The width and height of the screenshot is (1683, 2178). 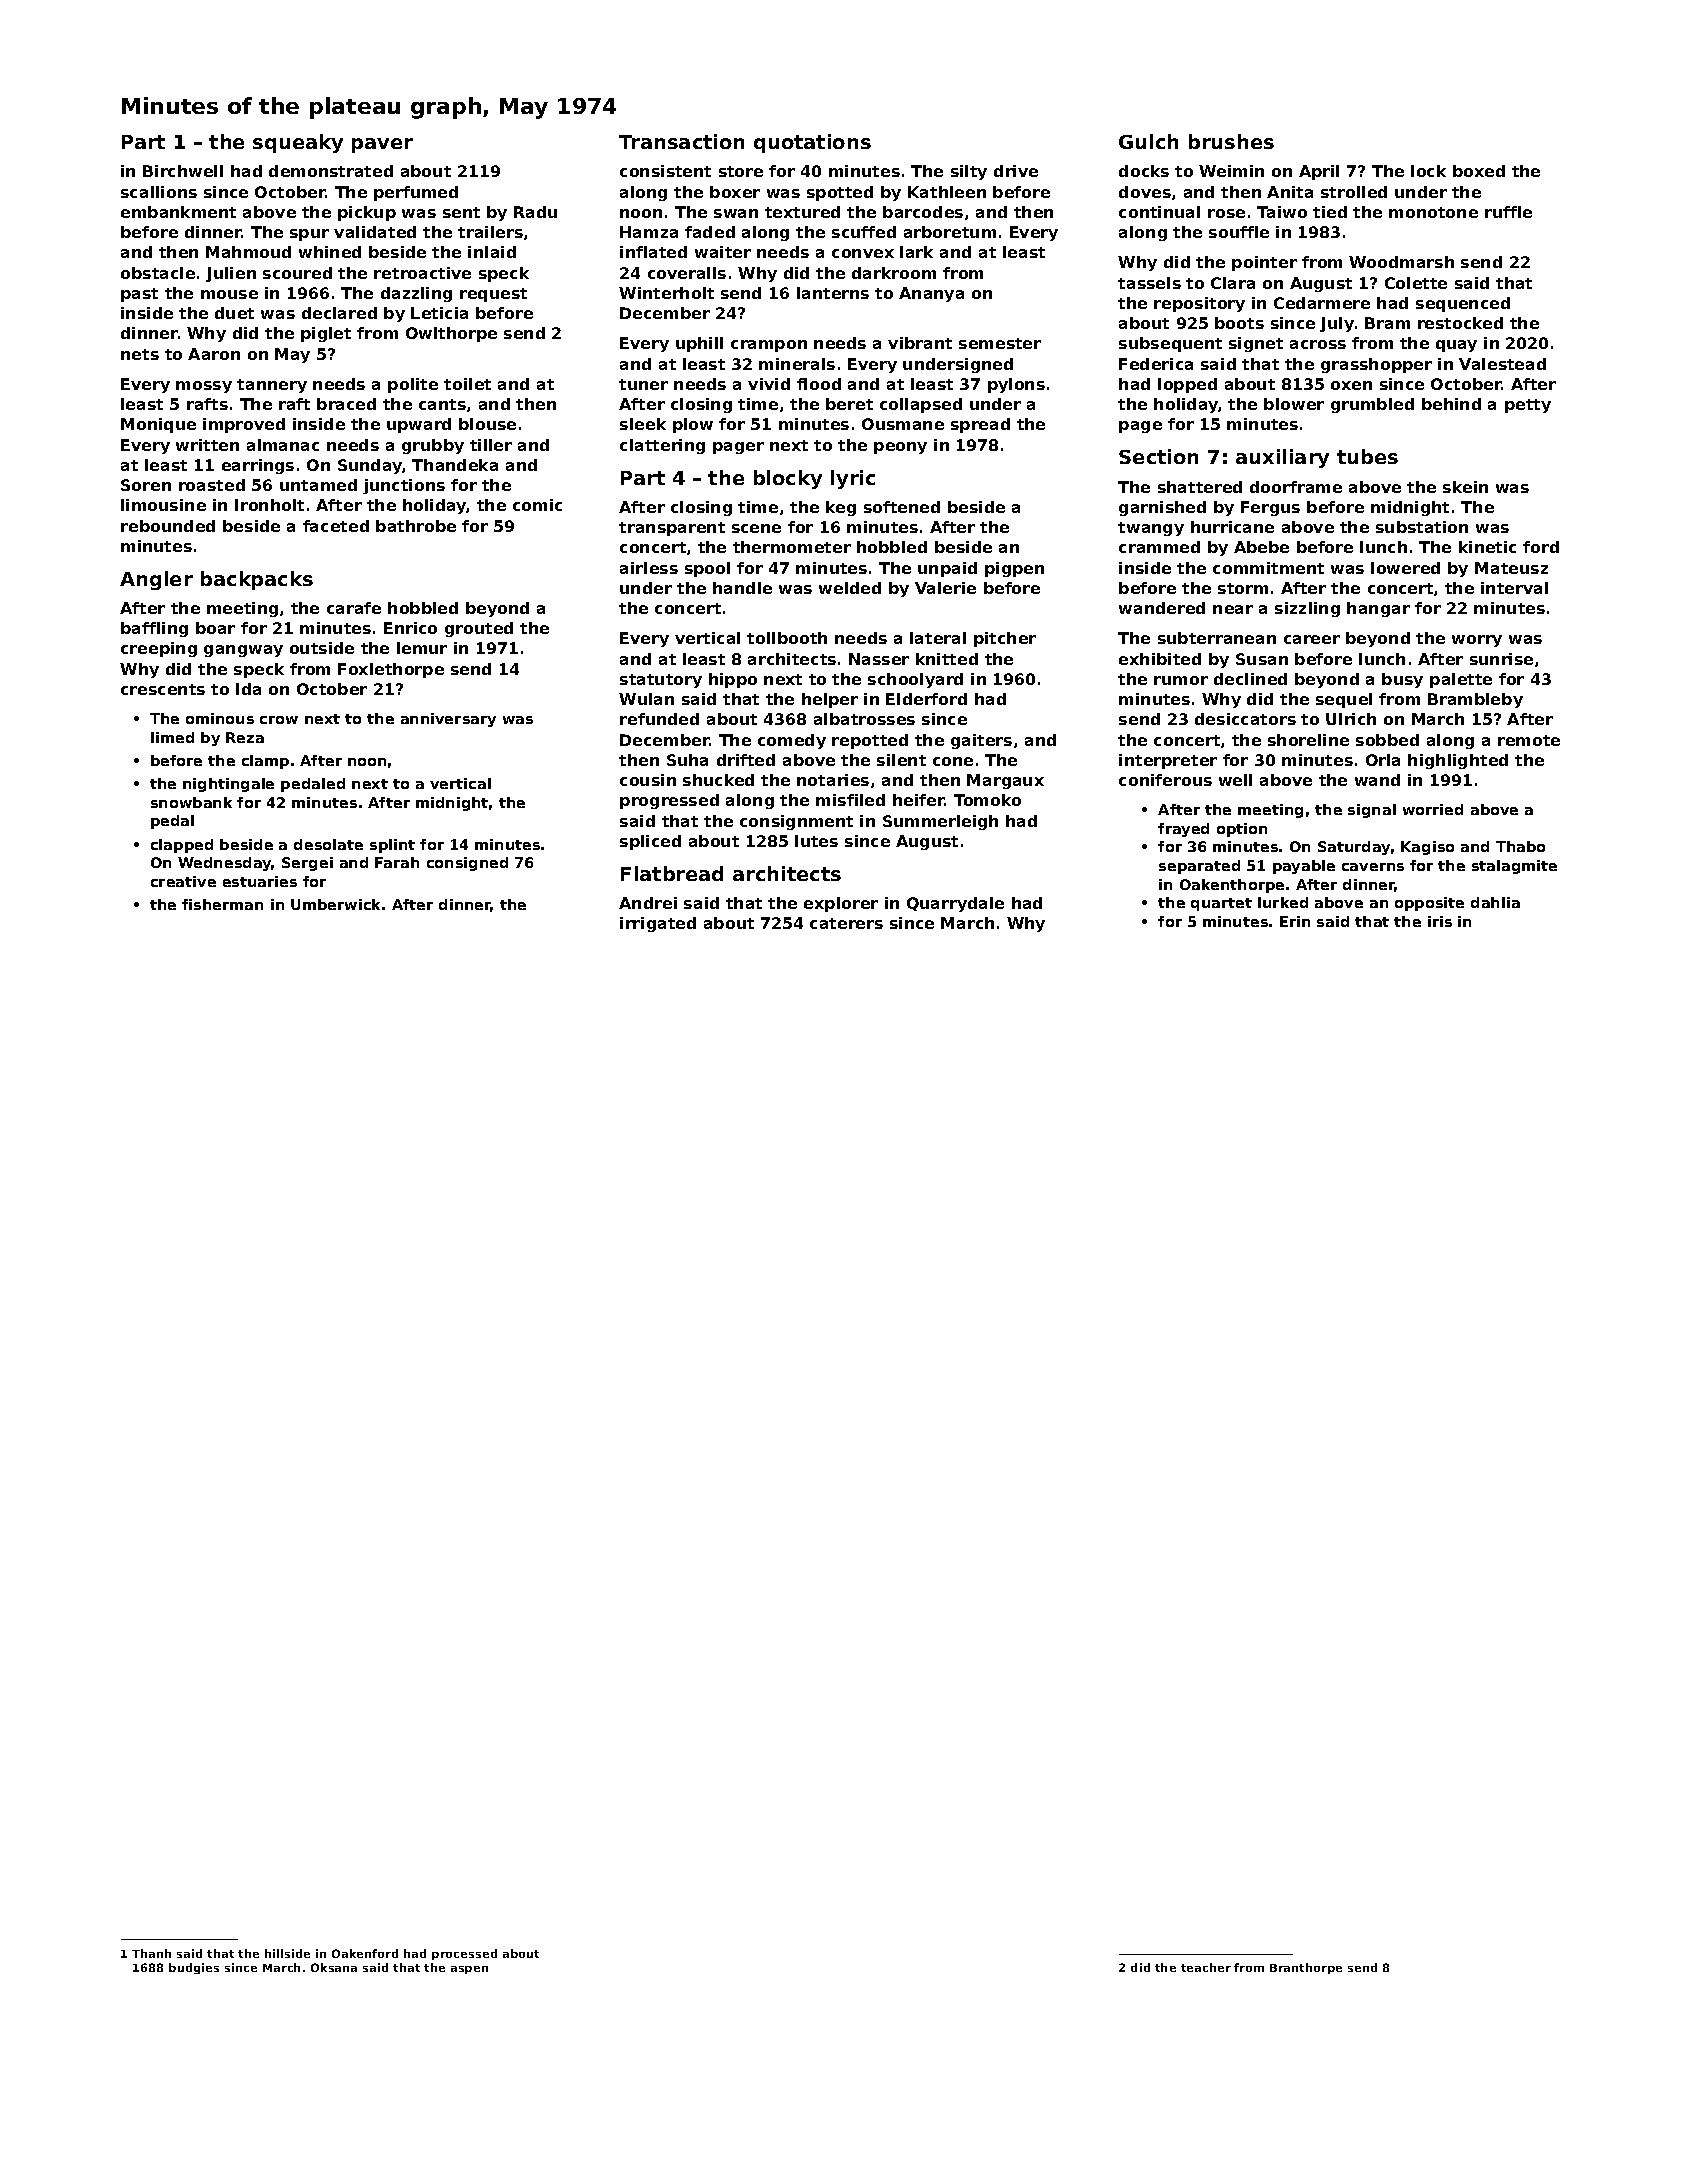 What do you see at coordinates (334, 1967) in the screenshot?
I see `Oksana` at bounding box center [334, 1967].
